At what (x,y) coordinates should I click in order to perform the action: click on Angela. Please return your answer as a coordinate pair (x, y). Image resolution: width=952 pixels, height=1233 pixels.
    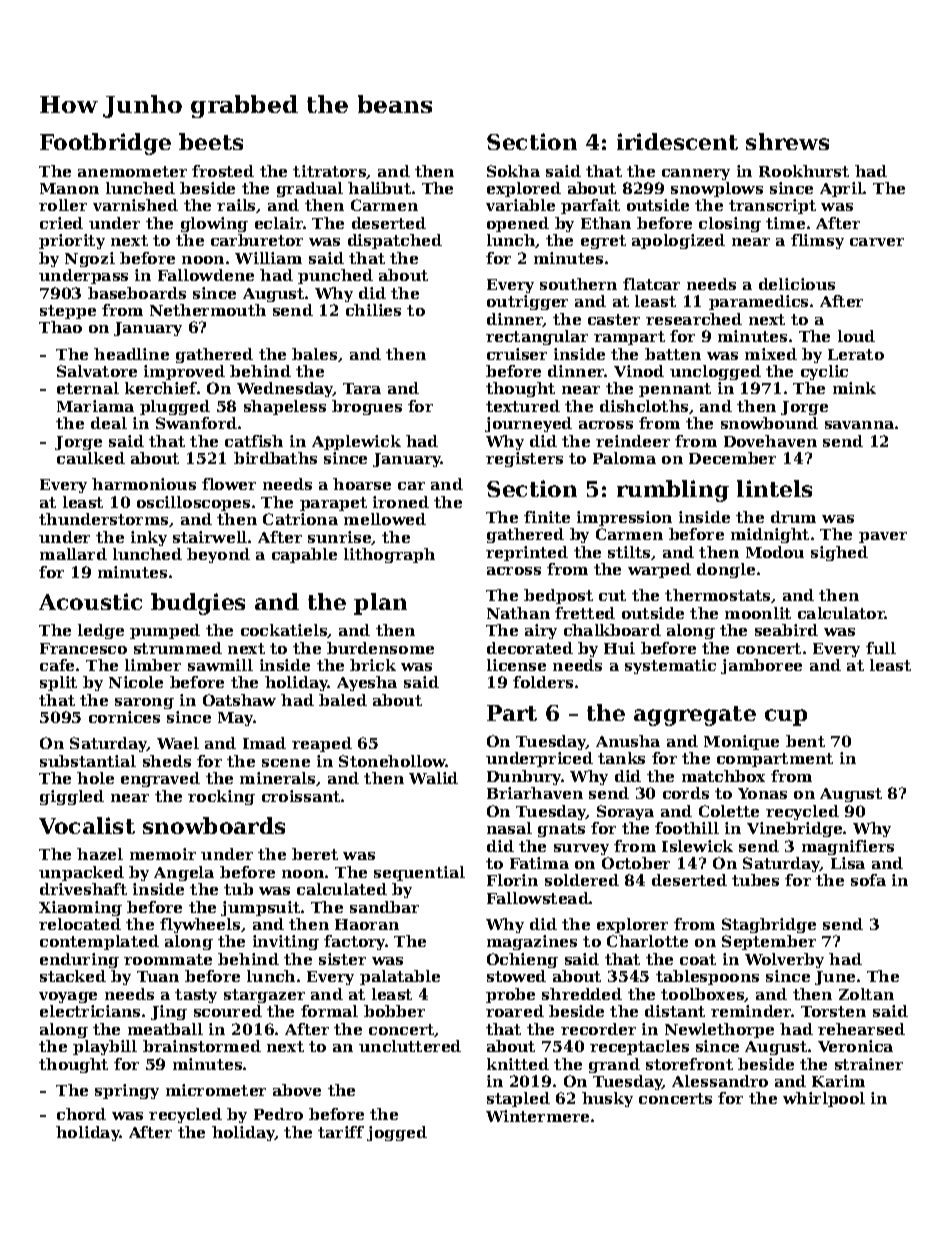
    Looking at the image, I should click on (184, 873).
